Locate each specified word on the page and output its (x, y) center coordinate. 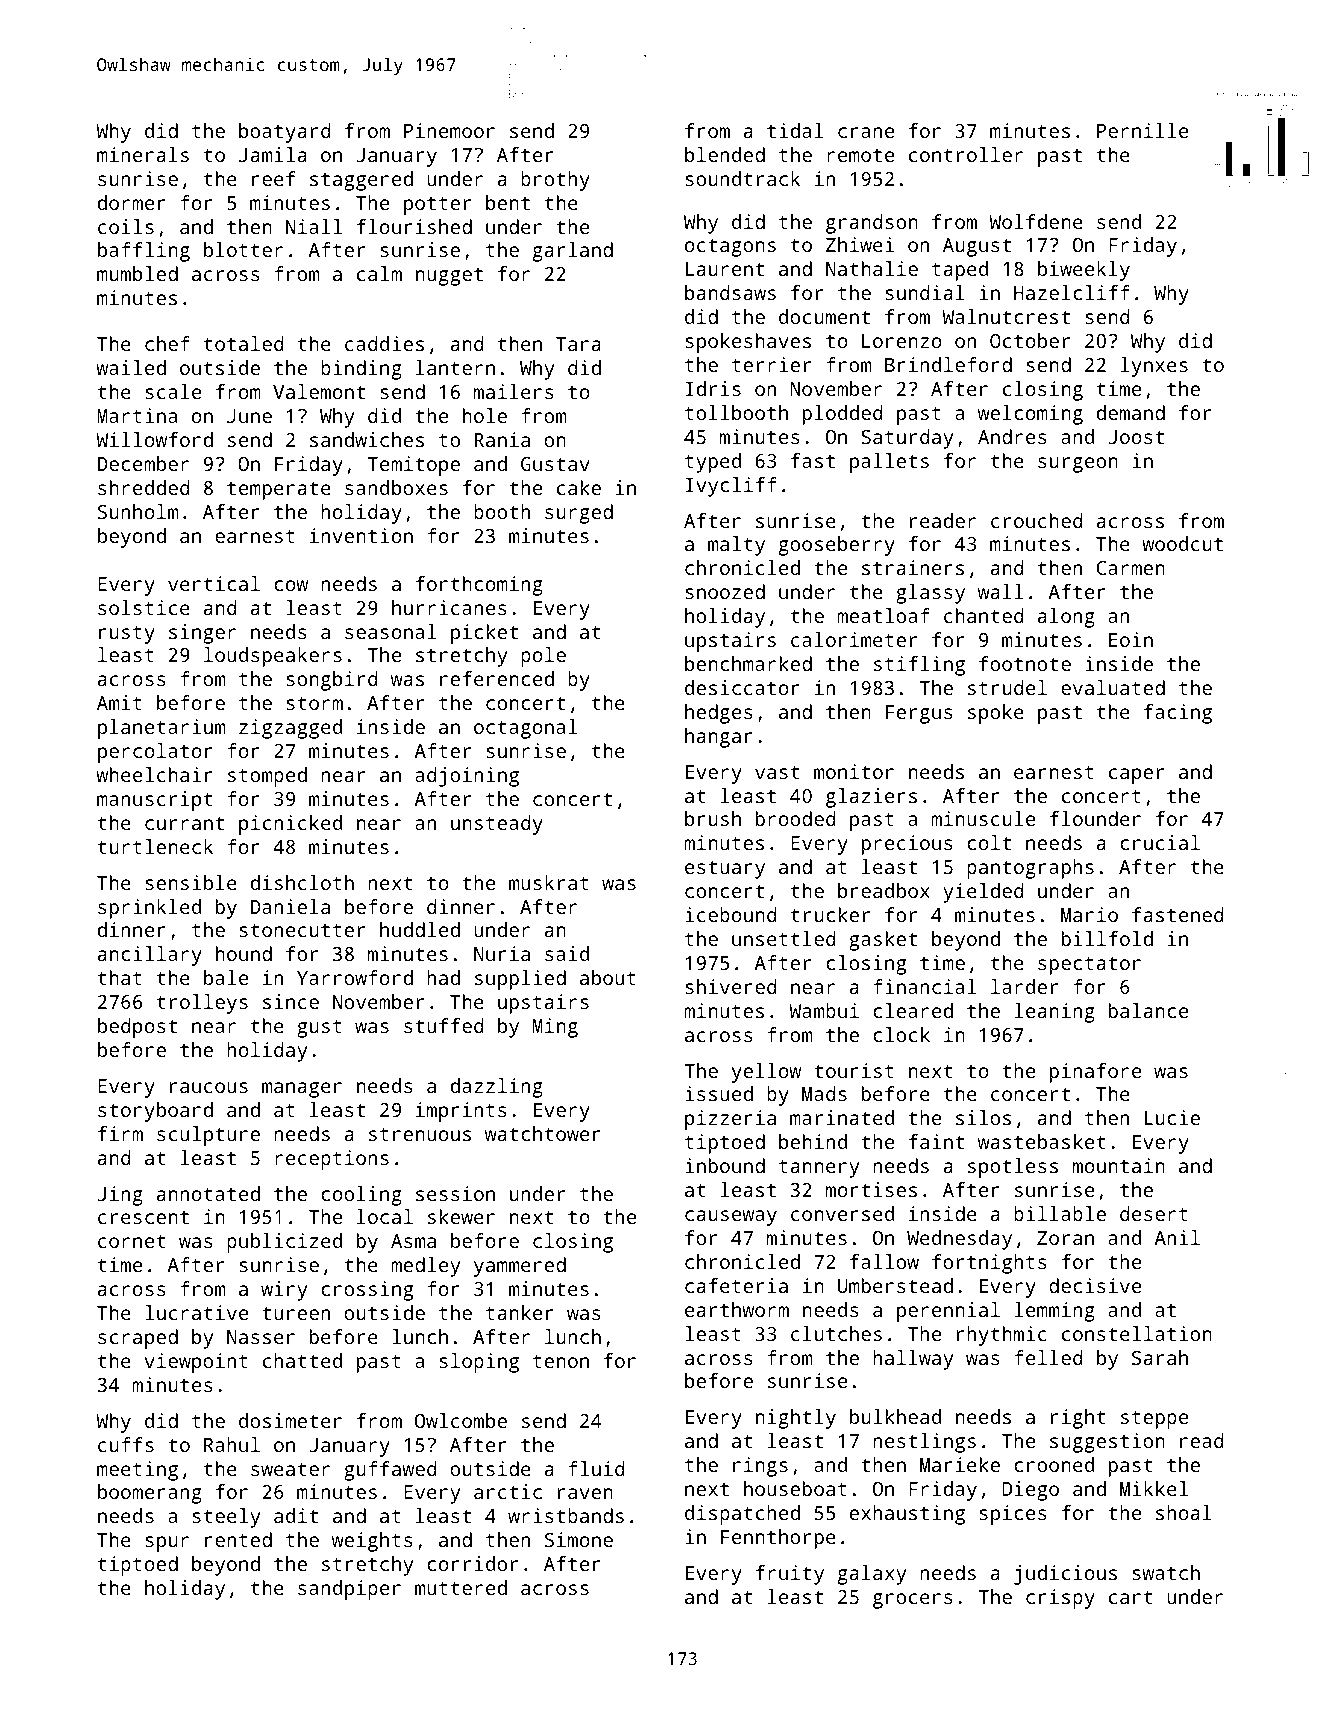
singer (202, 634)
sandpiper (349, 1590)
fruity (790, 1575)
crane (866, 132)
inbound (725, 1165)
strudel (1007, 687)
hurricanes (449, 607)
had (443, 977)
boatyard (285, 133)
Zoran (1065, 1238)
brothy (555, 181)
